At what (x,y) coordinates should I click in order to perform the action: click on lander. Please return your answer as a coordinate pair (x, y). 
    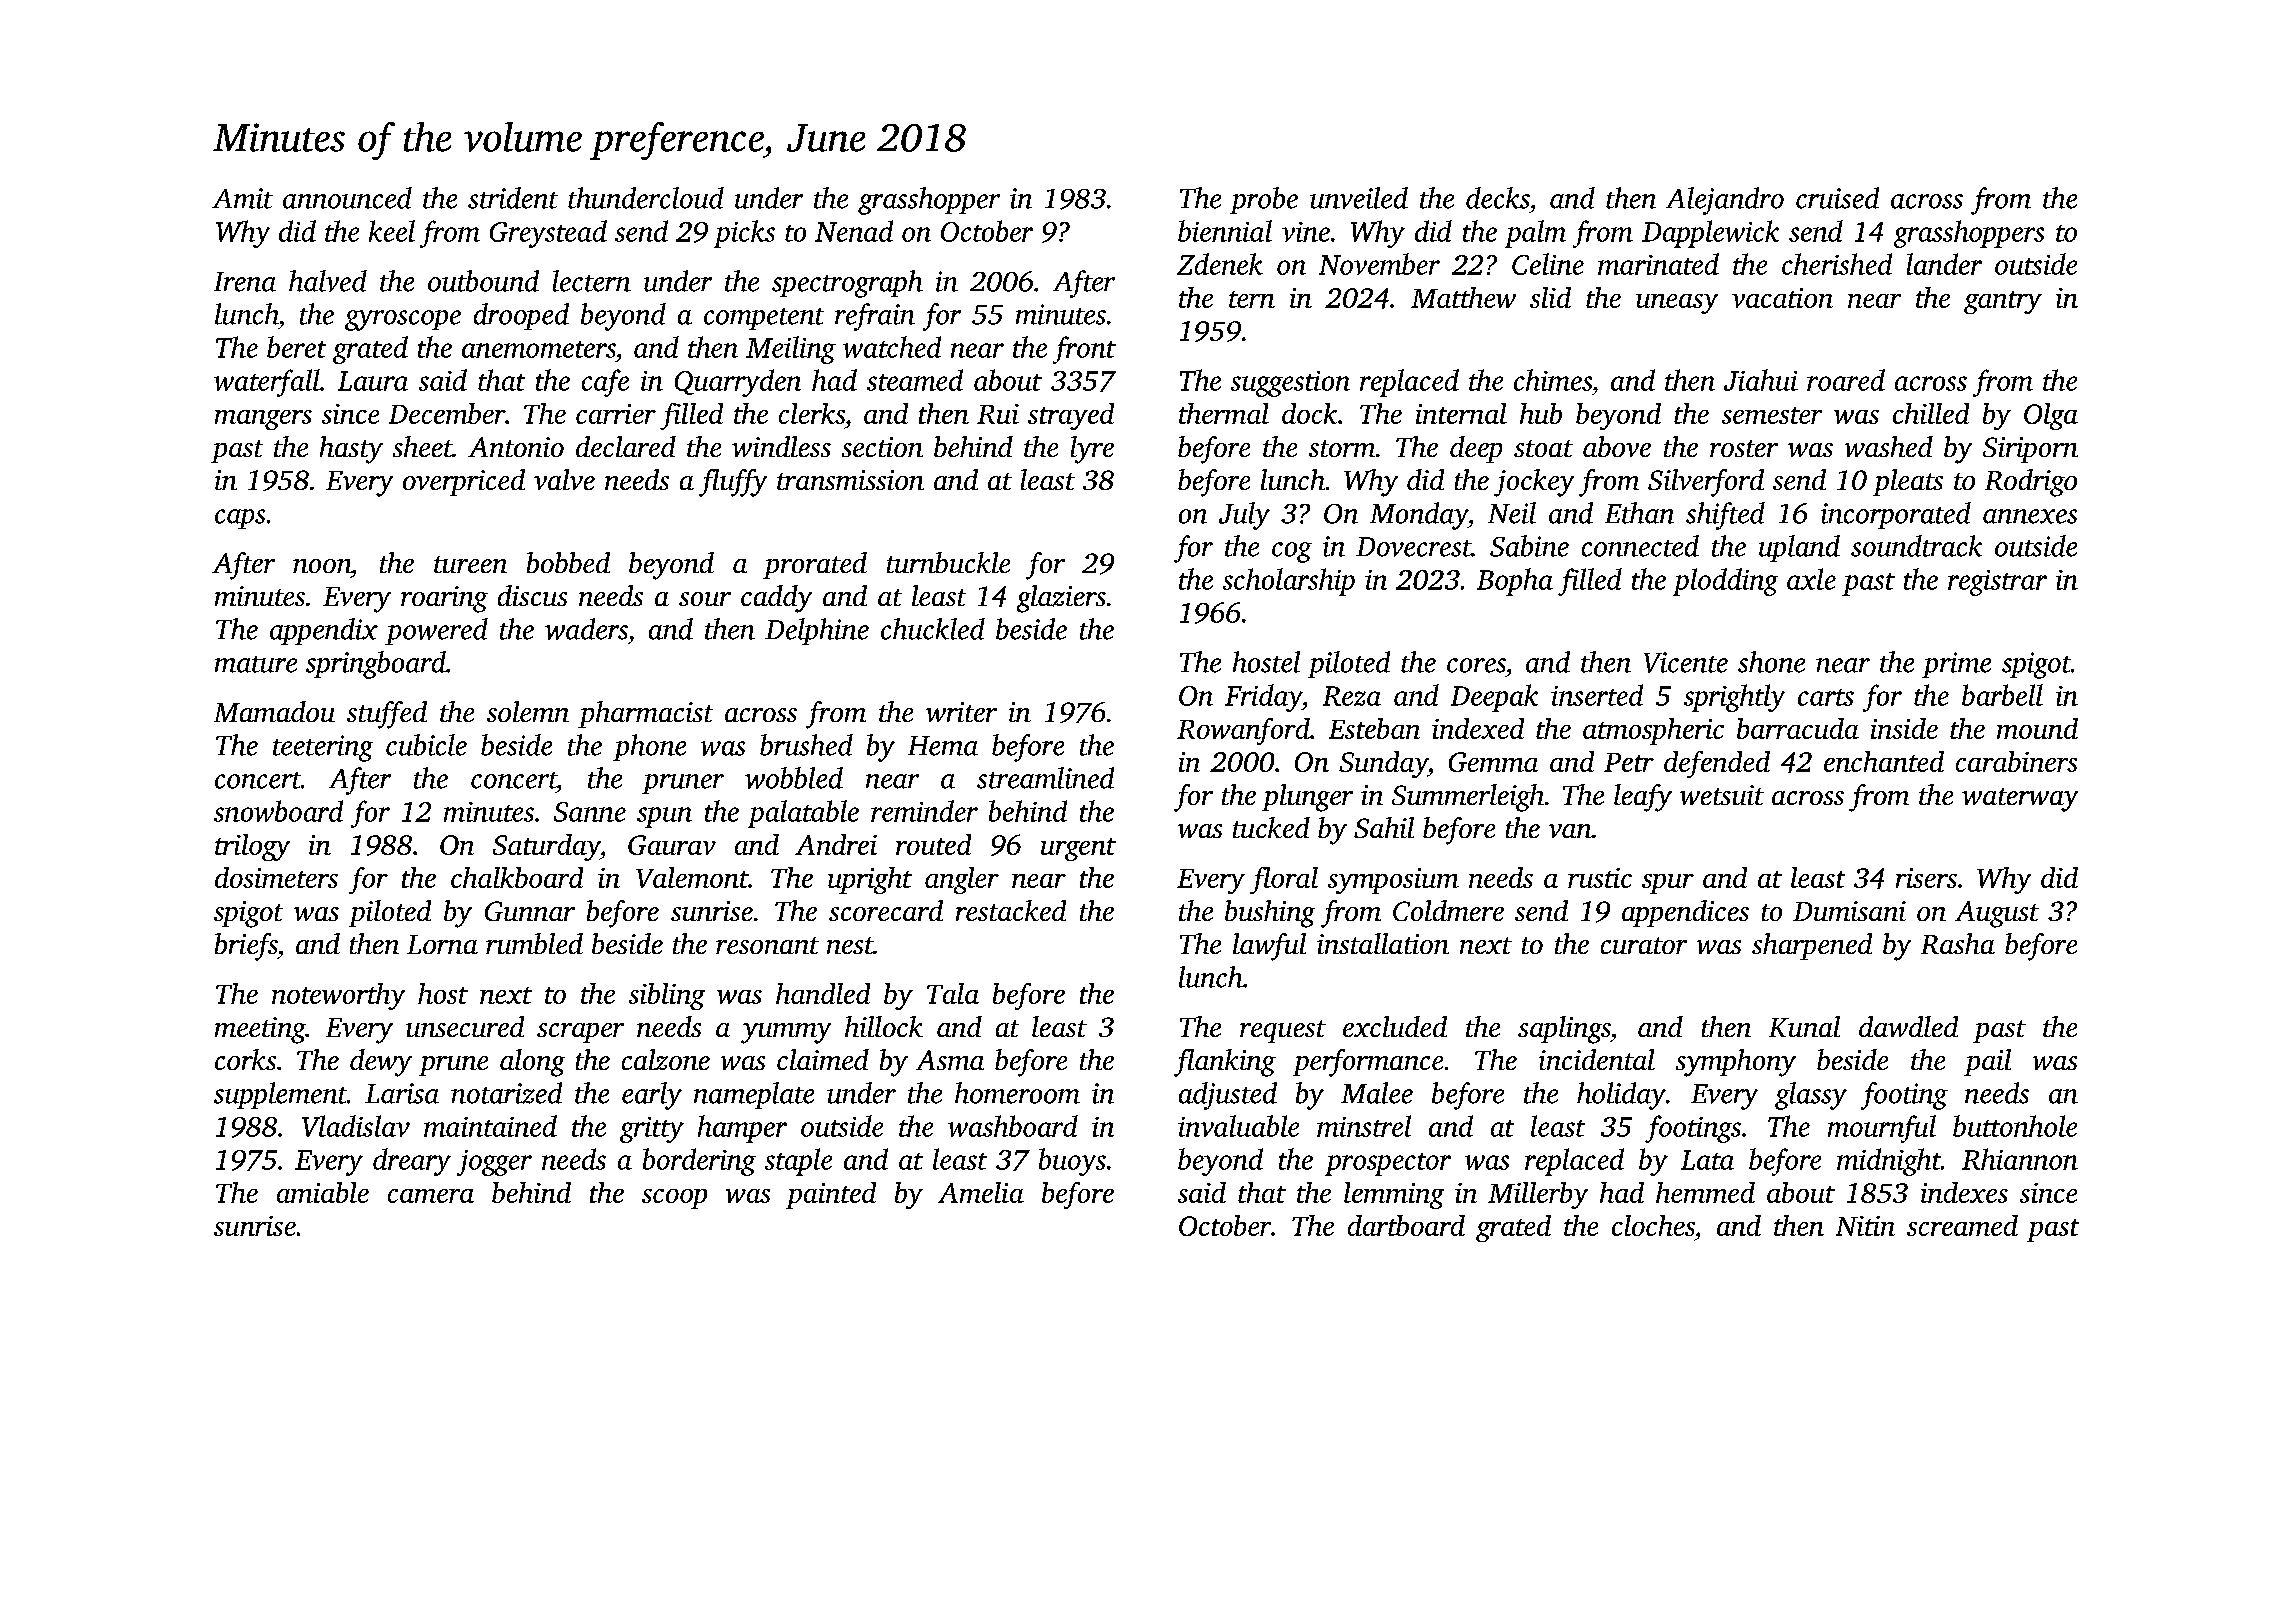
    Looking at the image, I should click on (1944, 264).
